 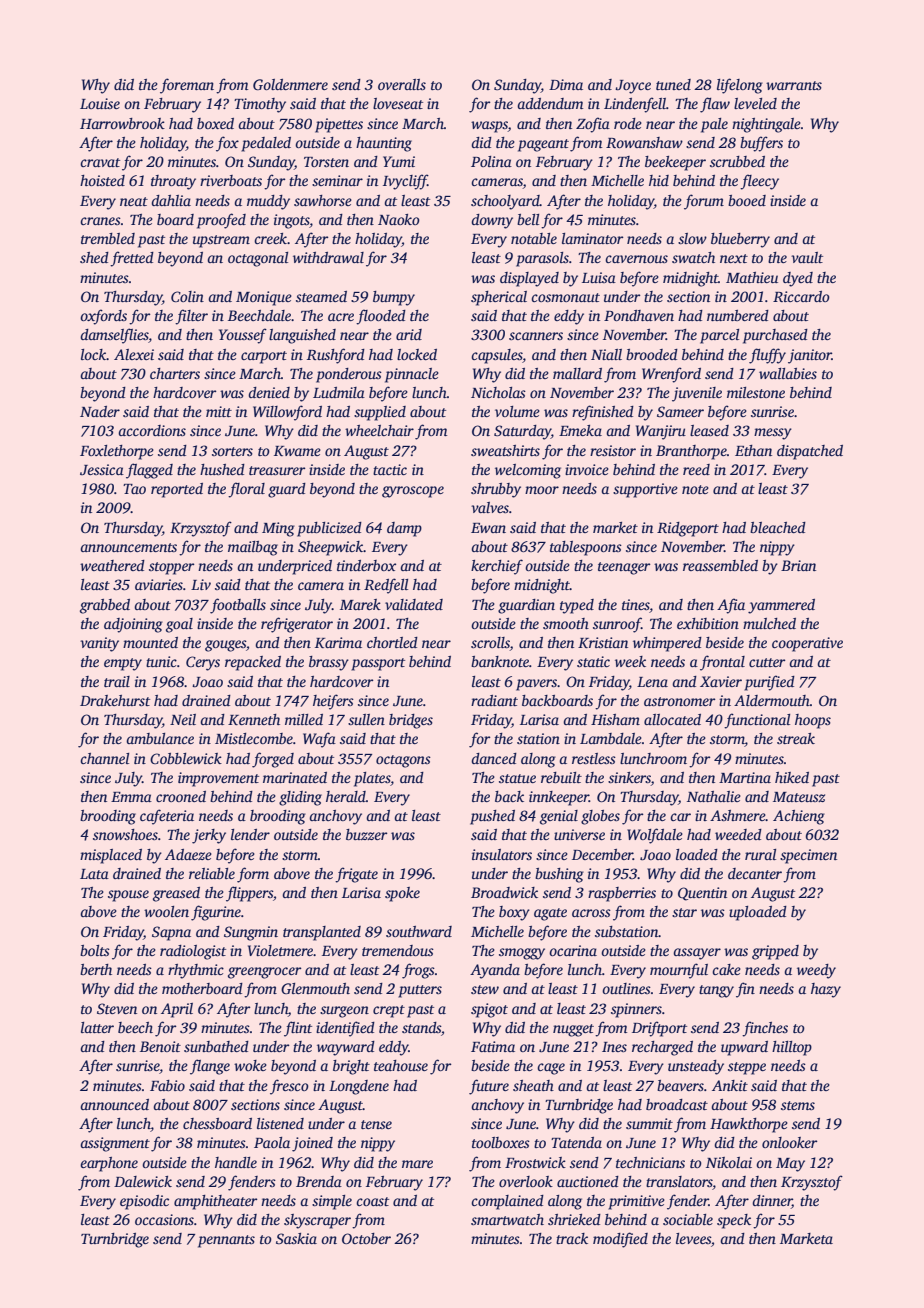 I want to click on sunroof, so click(x=617, y=625).
